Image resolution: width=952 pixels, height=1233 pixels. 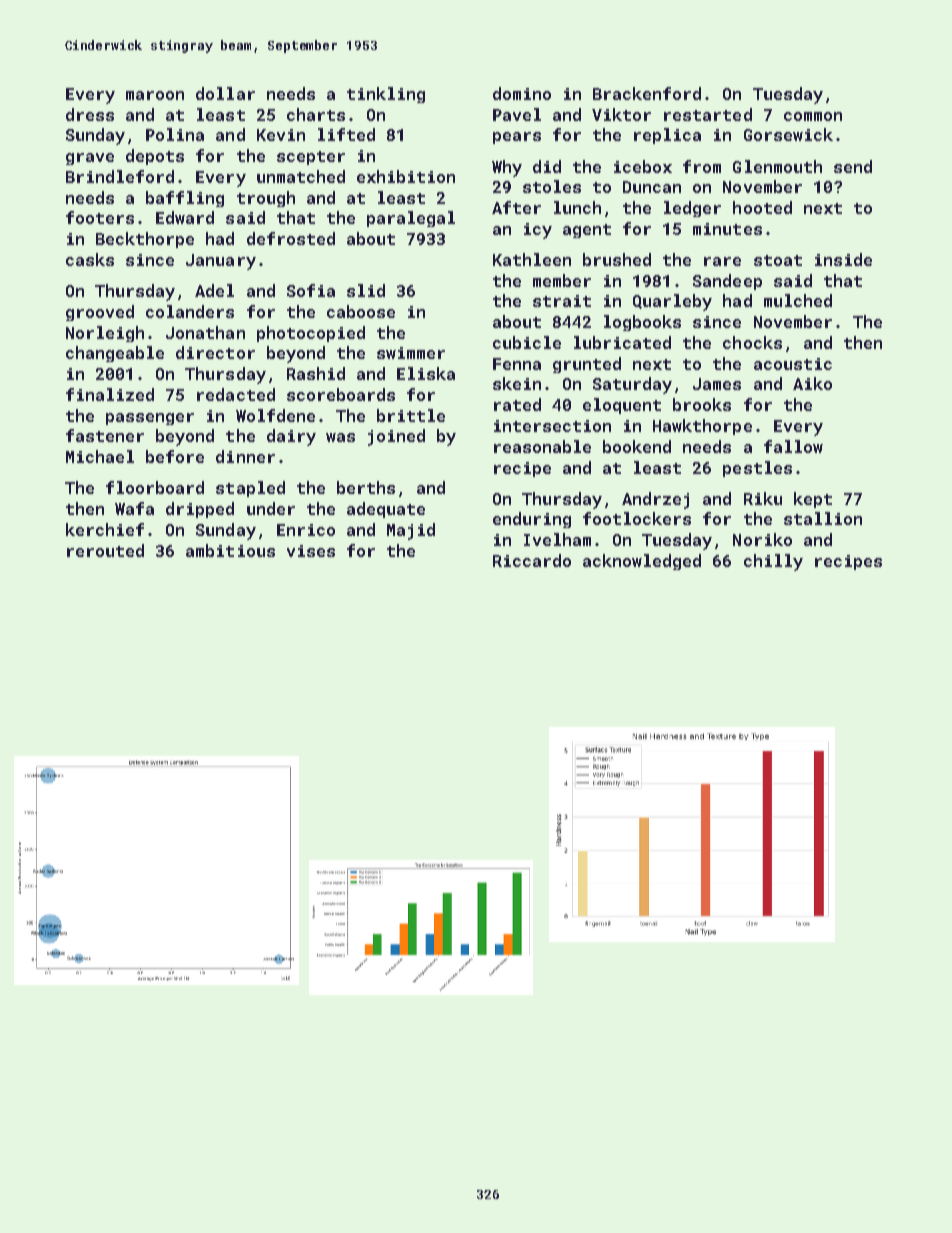 What do you see at coordinates (853, 166) in the screenshot?
I see `send` at bounding box center [853, 166].
